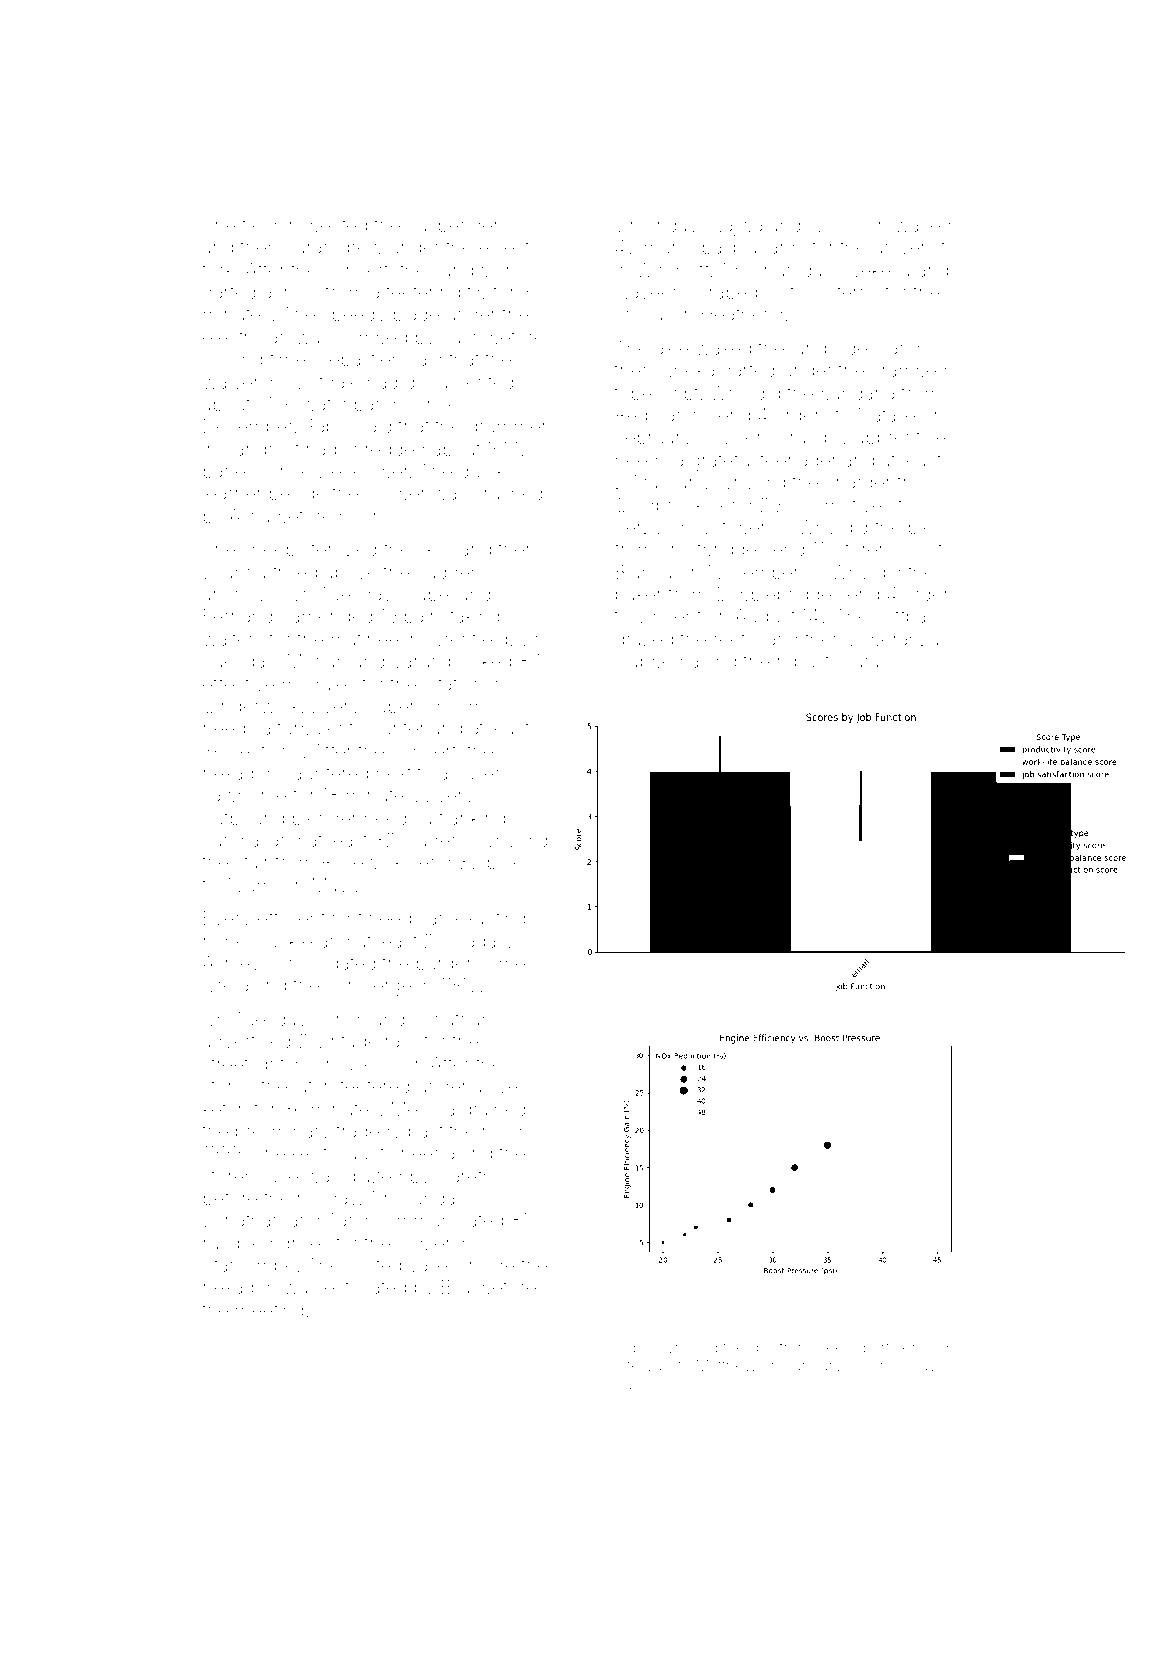  What do you see at coordinates (493, 1109) in the screenshot?
I see `drained` at bounding box center [493, 1109].
